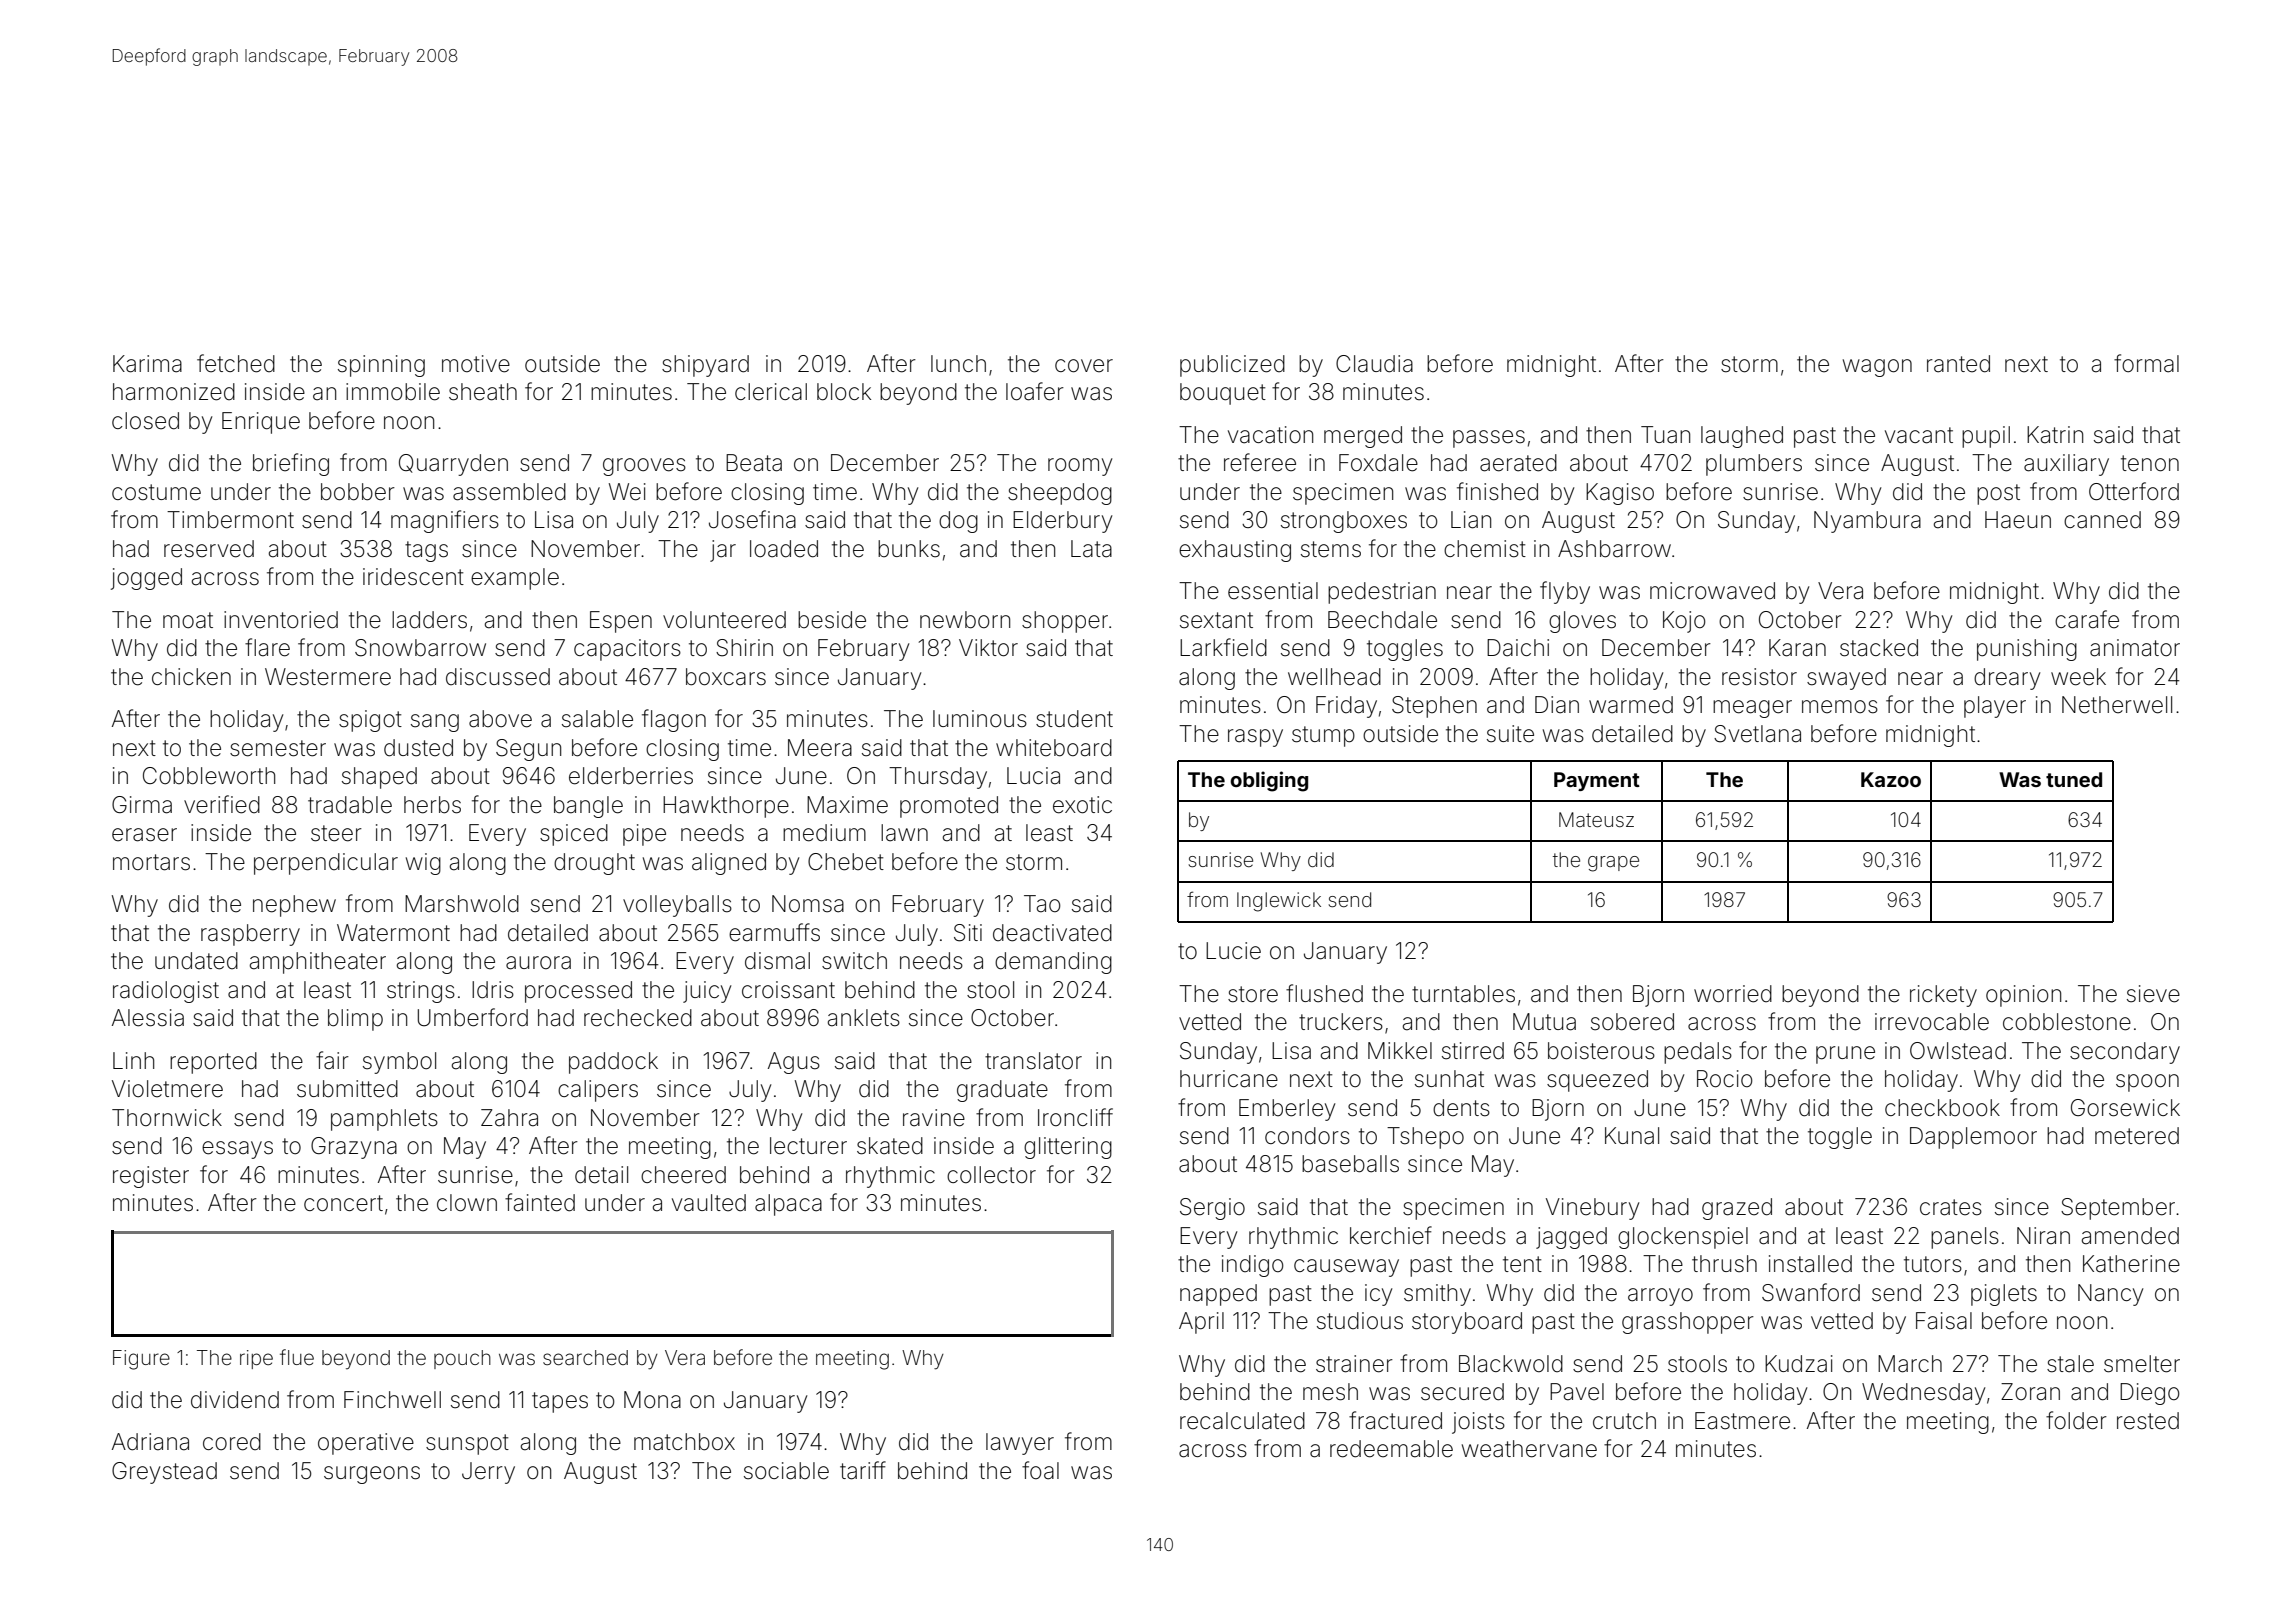 The height and width of the screenshot is (1620, 2292). I want to click on Katrin, so click(2055, 435).
